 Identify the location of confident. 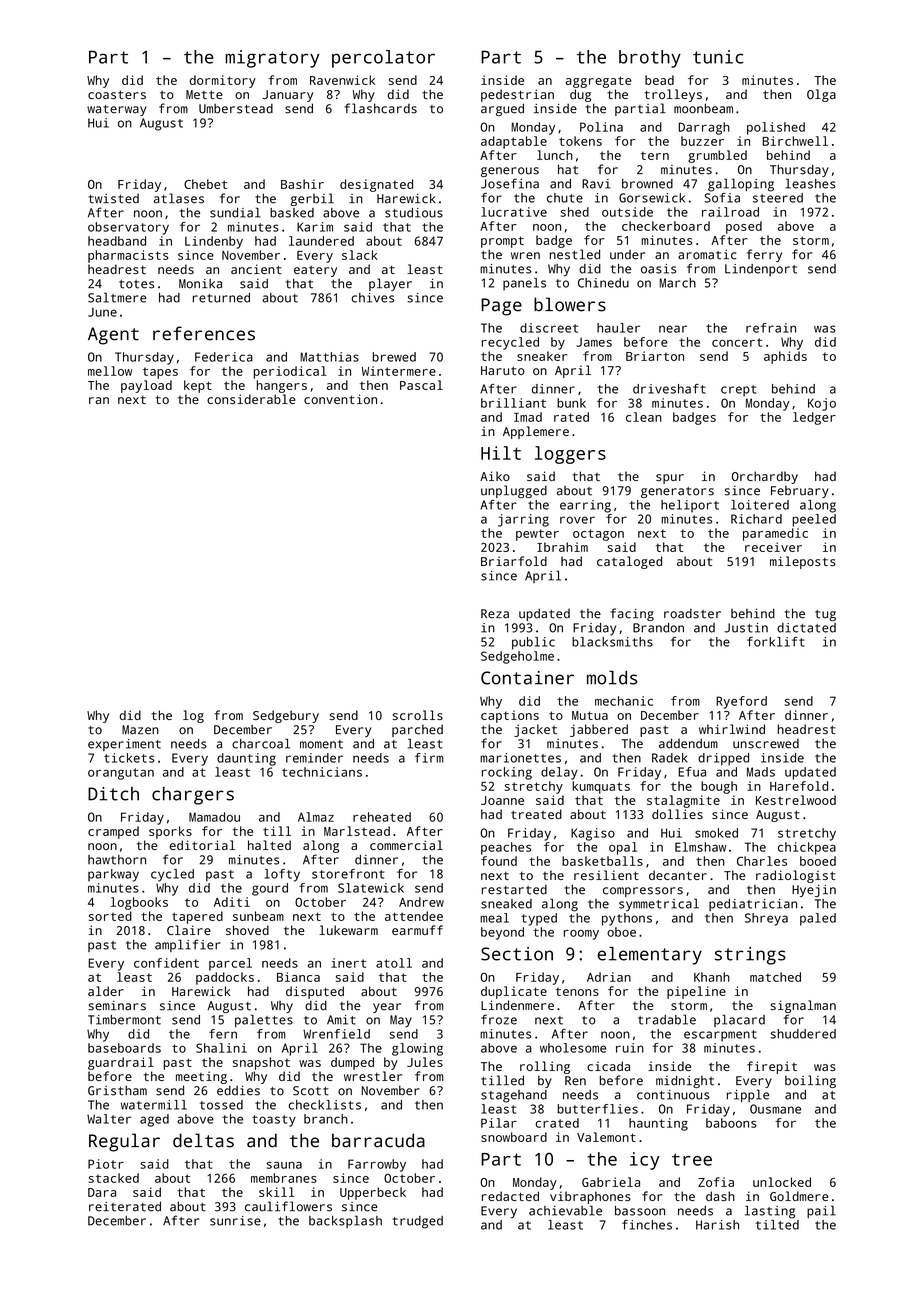
(166, 963).
